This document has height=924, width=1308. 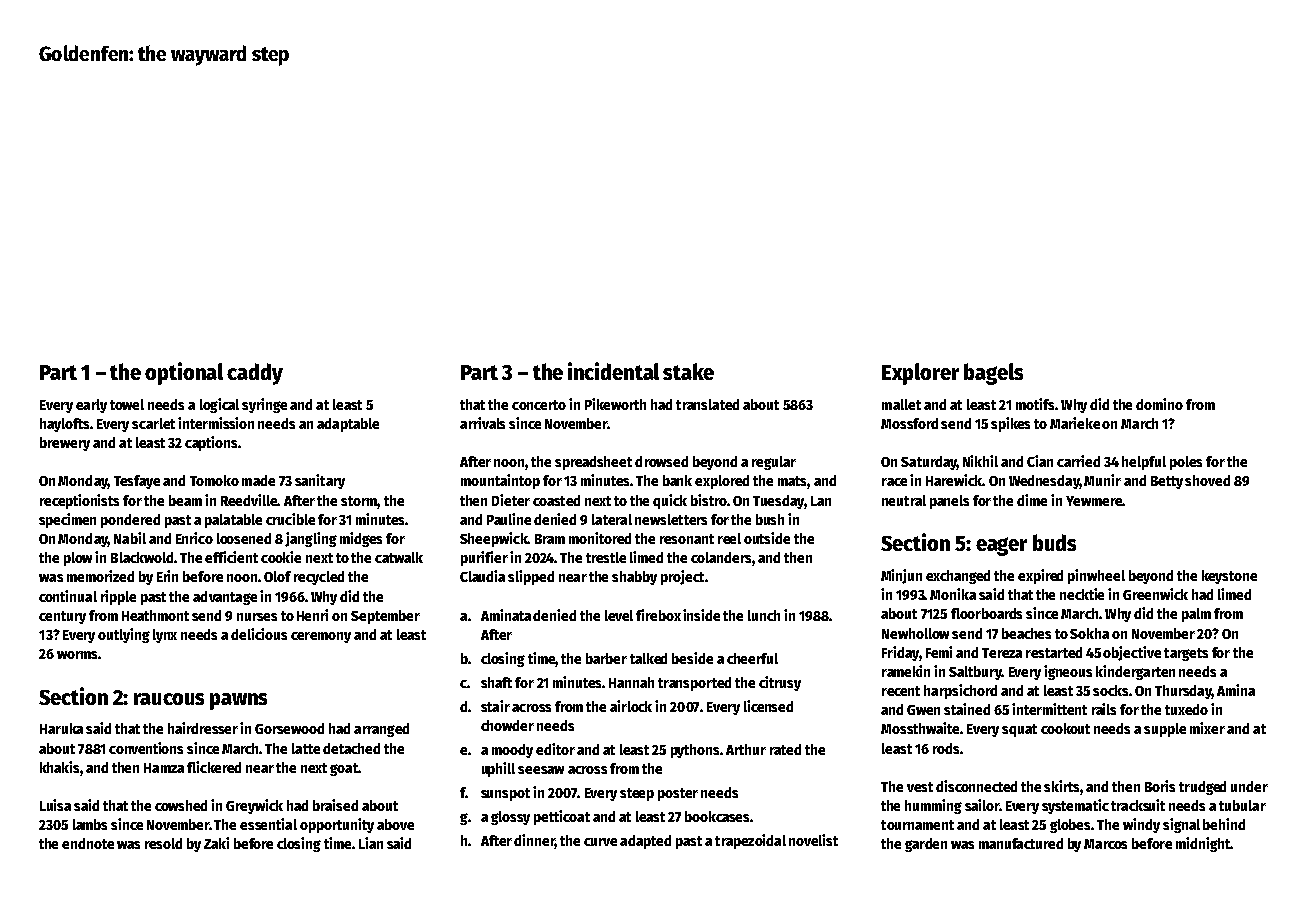 I want to click on keystone, so click(x=1229, y=577).
